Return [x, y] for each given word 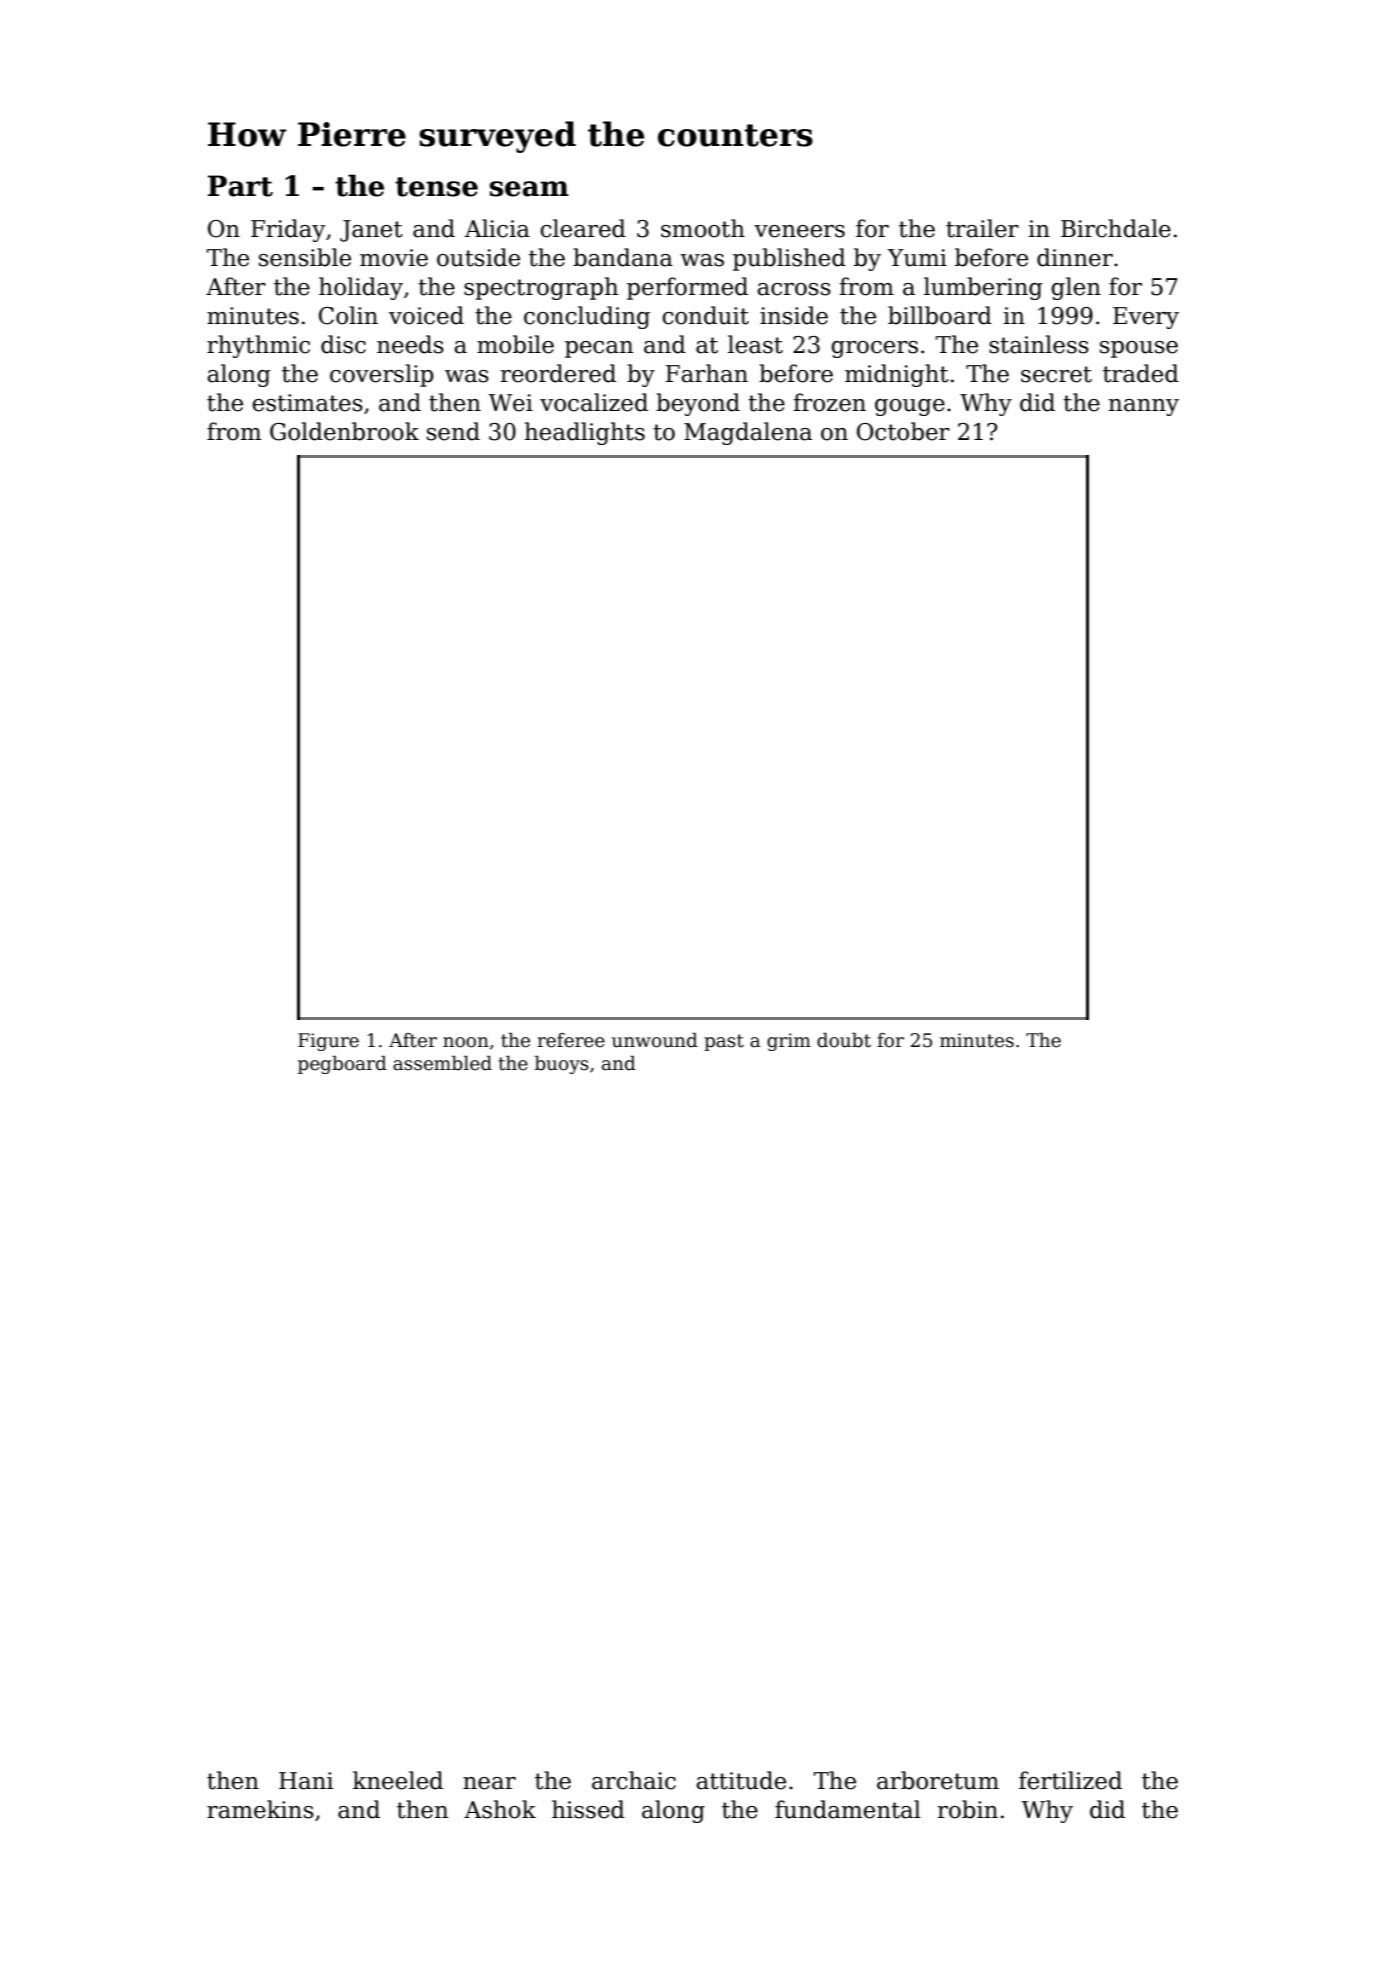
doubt [844, 1040]
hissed [588, 1809]
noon [466, 1042]
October [903, 431]
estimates [307, 403]
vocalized [594, 402]
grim [789, 1042]
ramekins [260, 1809]
